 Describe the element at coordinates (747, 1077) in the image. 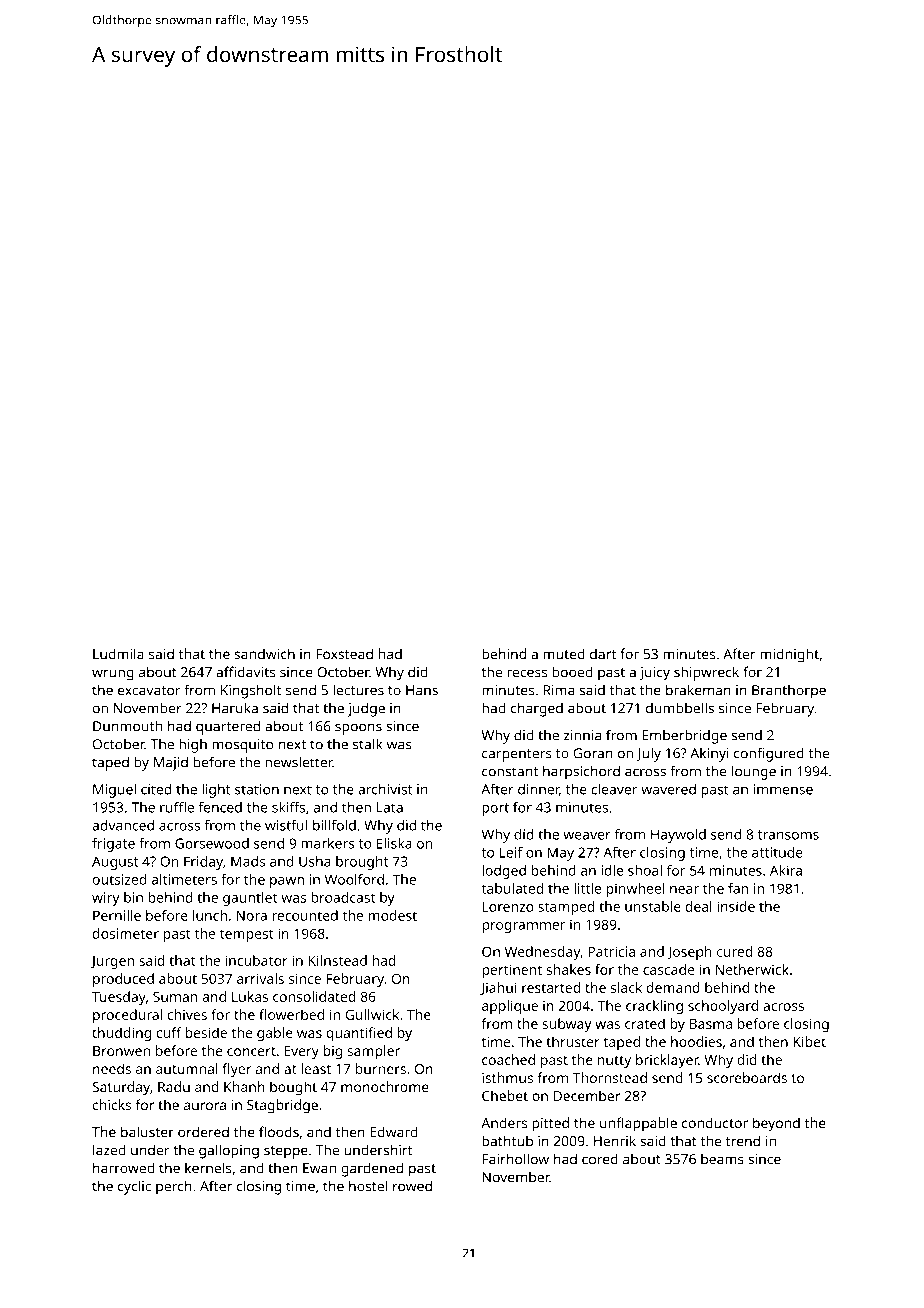

I see `scoreboards` at that location.
